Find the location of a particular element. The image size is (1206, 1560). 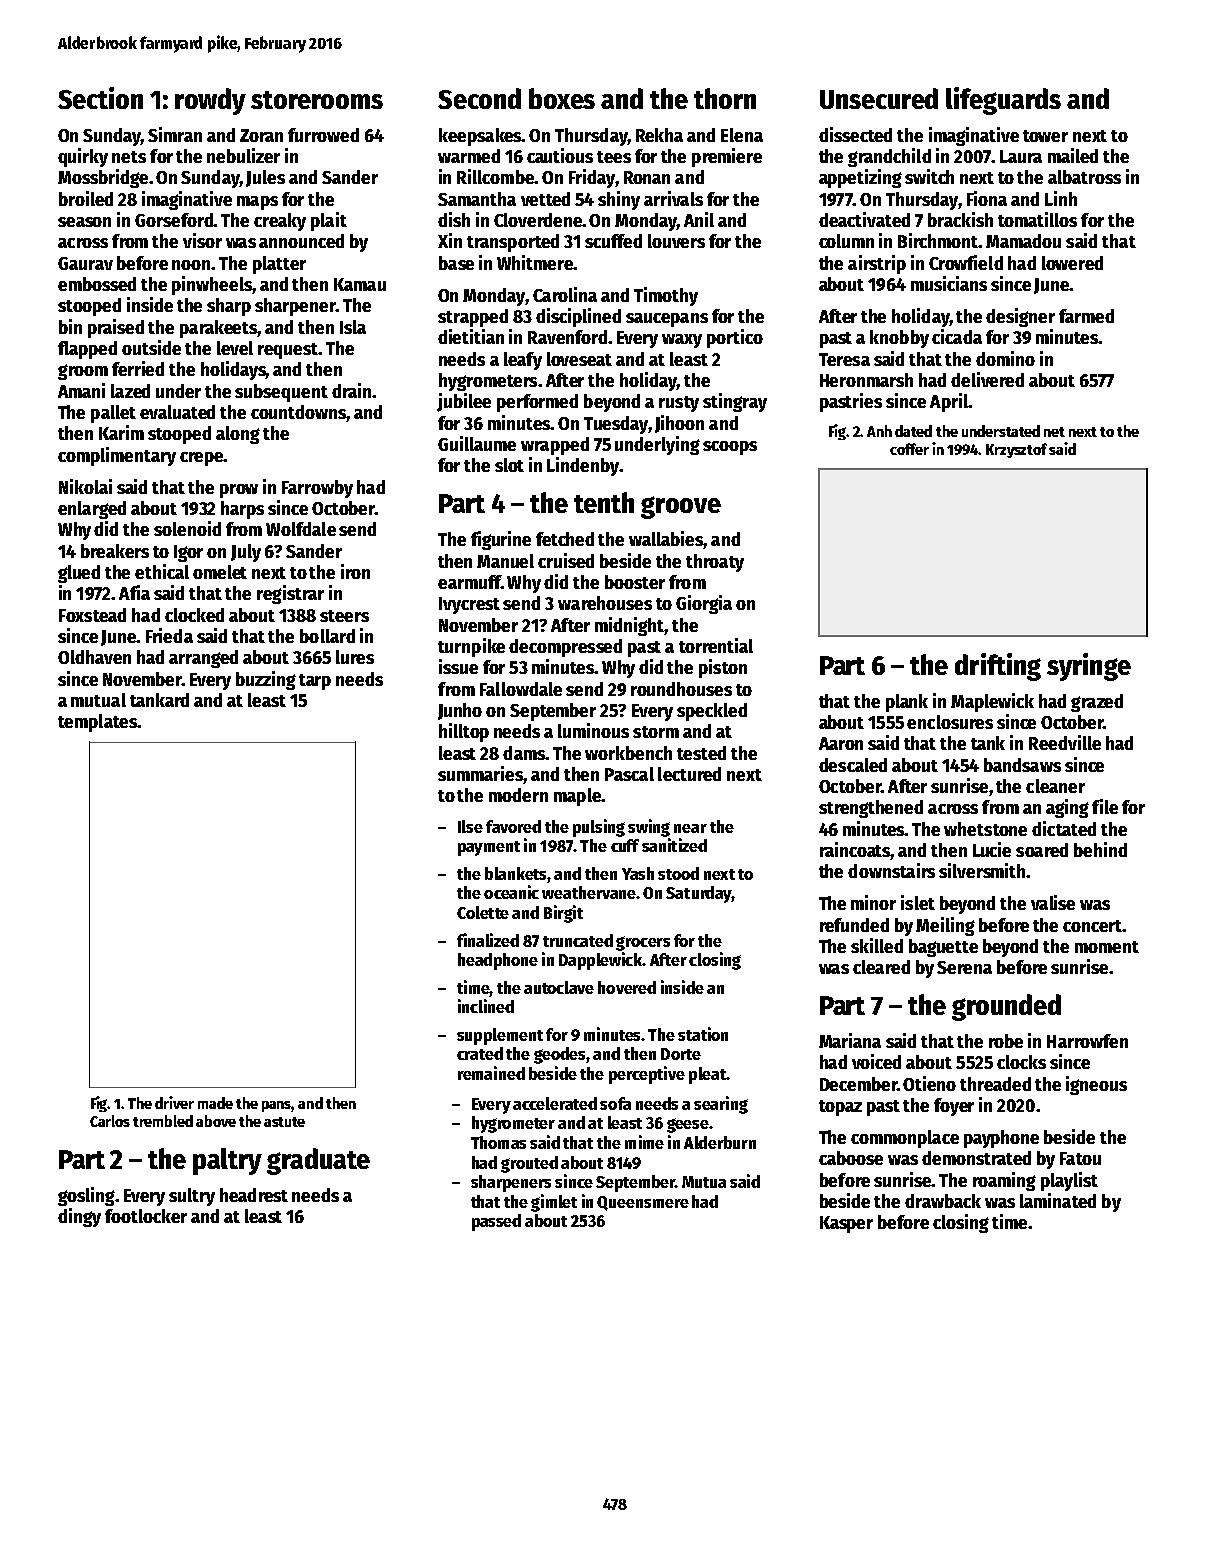

paltry is located at coordinates (227, 1161).
